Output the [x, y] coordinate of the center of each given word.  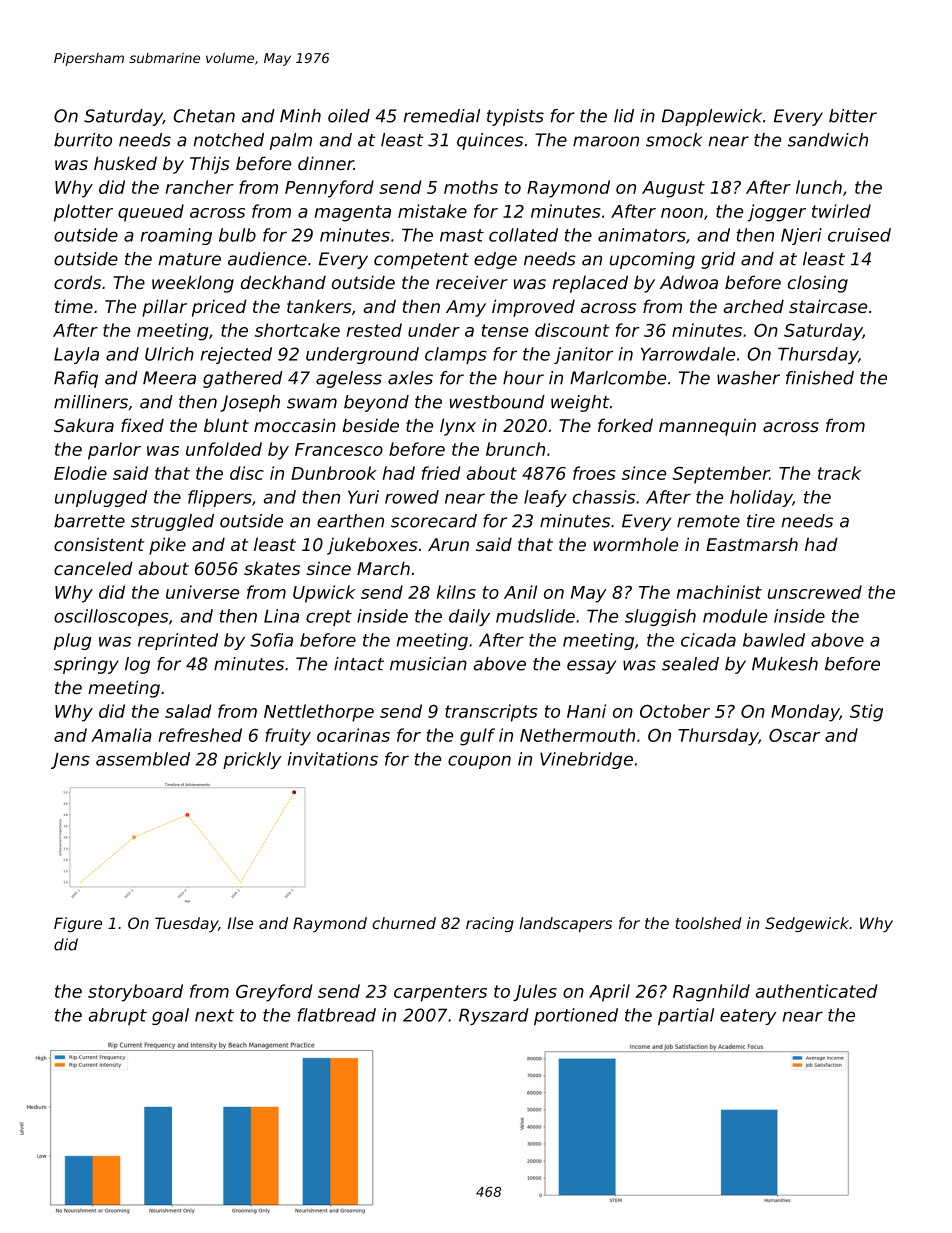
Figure [78, 924]
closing [818, 284]
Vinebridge [586, 760]
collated [523, 235]
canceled [93, 568]
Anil [520, 592]
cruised [859, 235]
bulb [237, 235]
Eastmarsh [752, 544]
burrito [83, 140]
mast [462, 235]
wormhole [636, 544]
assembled [143, 759]
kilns [456, 592]
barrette [89, 521]
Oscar [794, 735]
